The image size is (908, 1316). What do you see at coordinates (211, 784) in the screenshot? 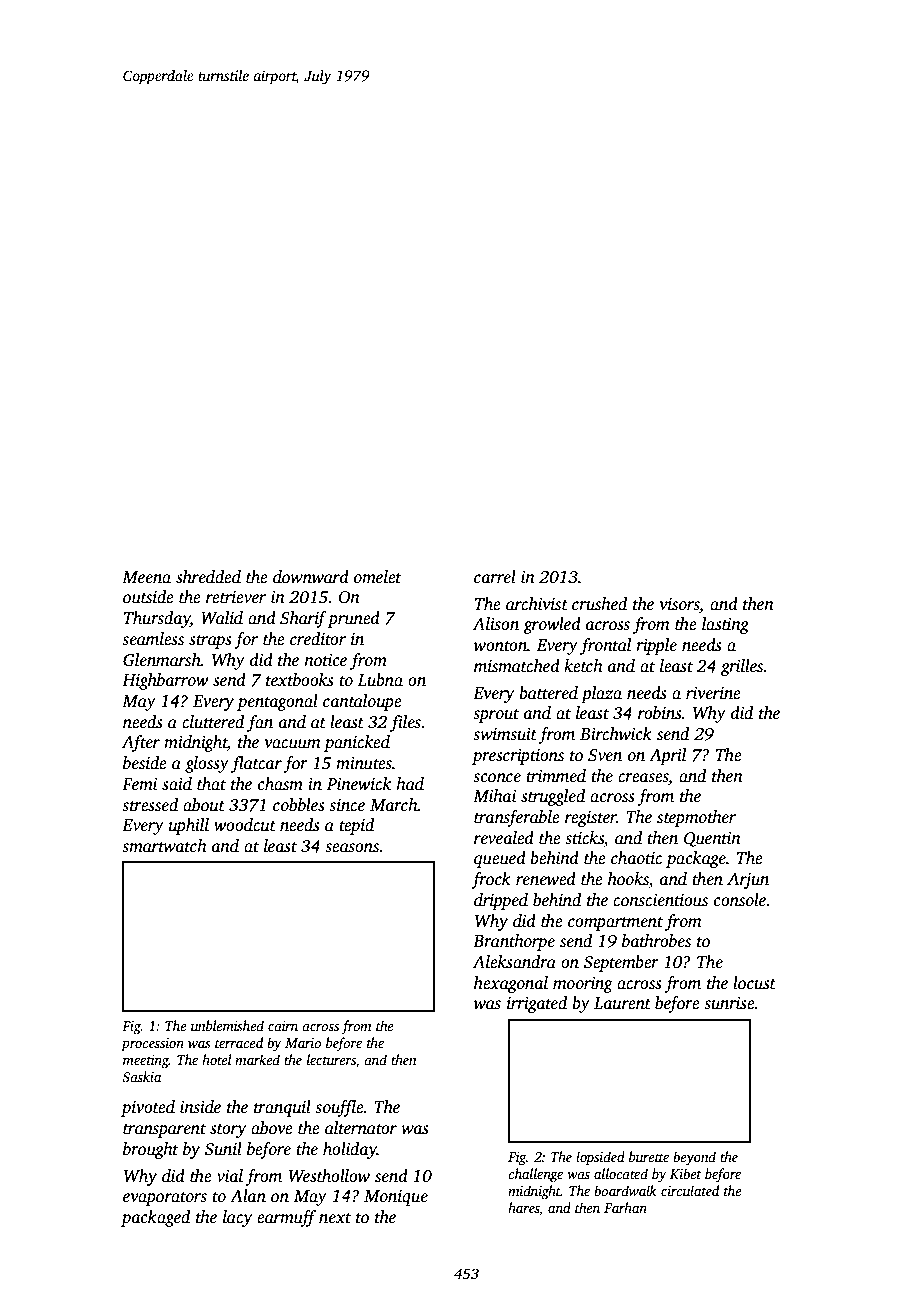
I see `that` at bounding box center [211, 784].
